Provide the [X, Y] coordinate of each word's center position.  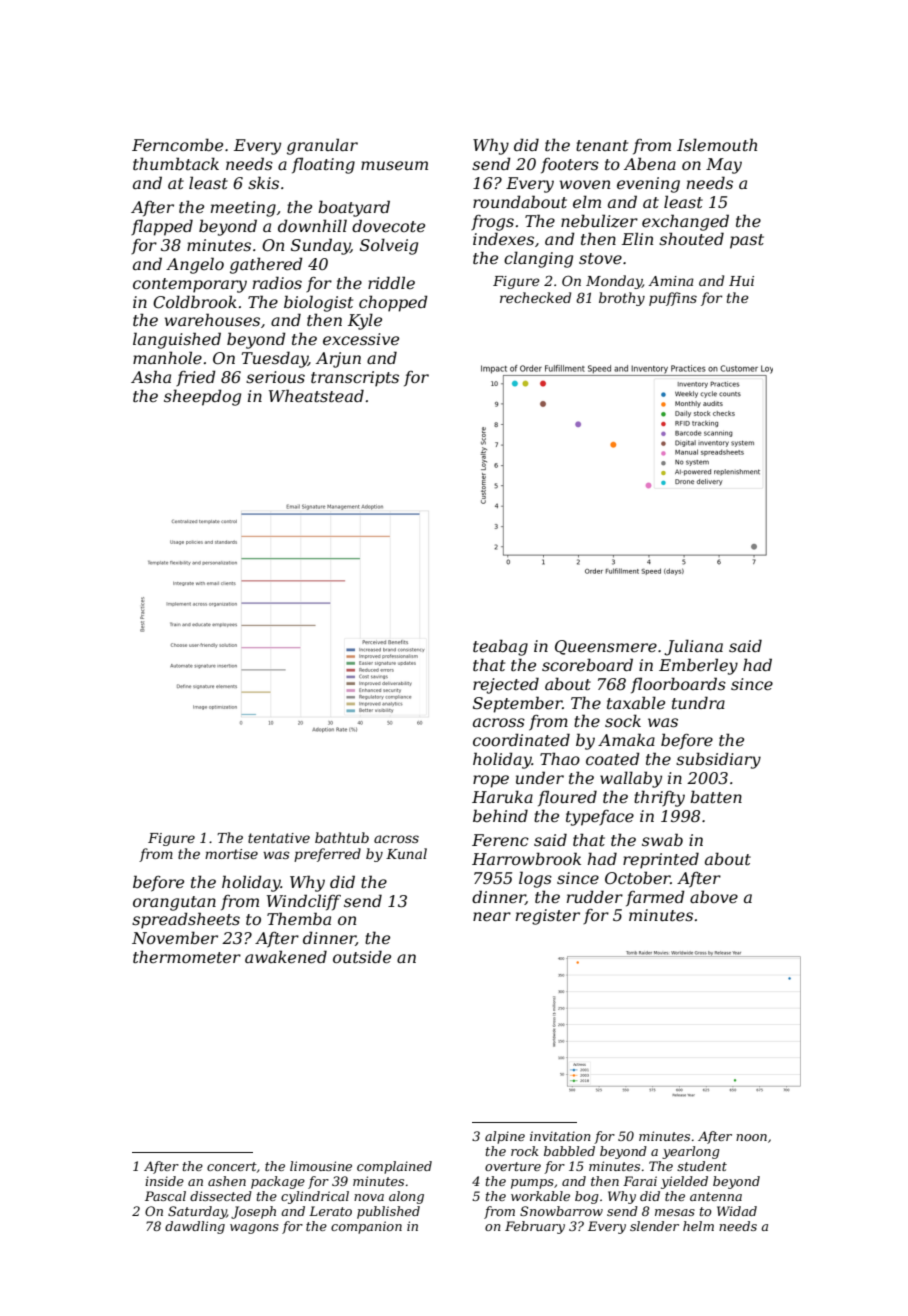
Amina [671, 281]
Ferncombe [177, 144]
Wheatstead [316, 395]
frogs [492, 223]
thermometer [187, 956]
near [492, 916]
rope [491, 781]
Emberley [698, 666]
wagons [254, 1229]
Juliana [693, 647]
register [548, 917]
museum [394, 165]
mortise [231, 854]
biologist [318, 303]
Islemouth [717, 144]
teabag [500, 647]
